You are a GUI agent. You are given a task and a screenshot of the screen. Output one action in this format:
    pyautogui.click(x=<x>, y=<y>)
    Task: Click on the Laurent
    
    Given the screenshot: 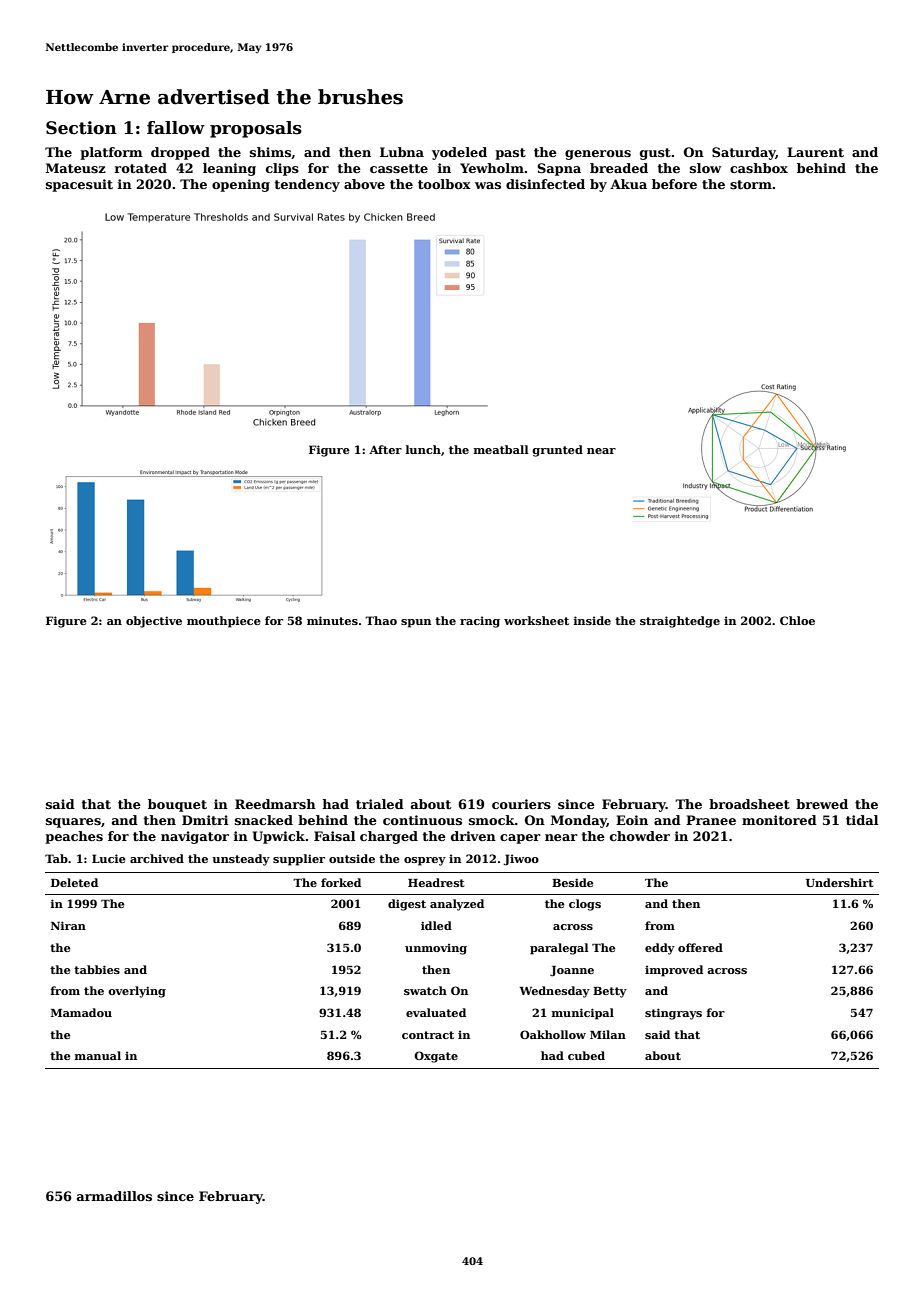 What is the action you would take?
    pyautogui.click(x=815, y=152)
